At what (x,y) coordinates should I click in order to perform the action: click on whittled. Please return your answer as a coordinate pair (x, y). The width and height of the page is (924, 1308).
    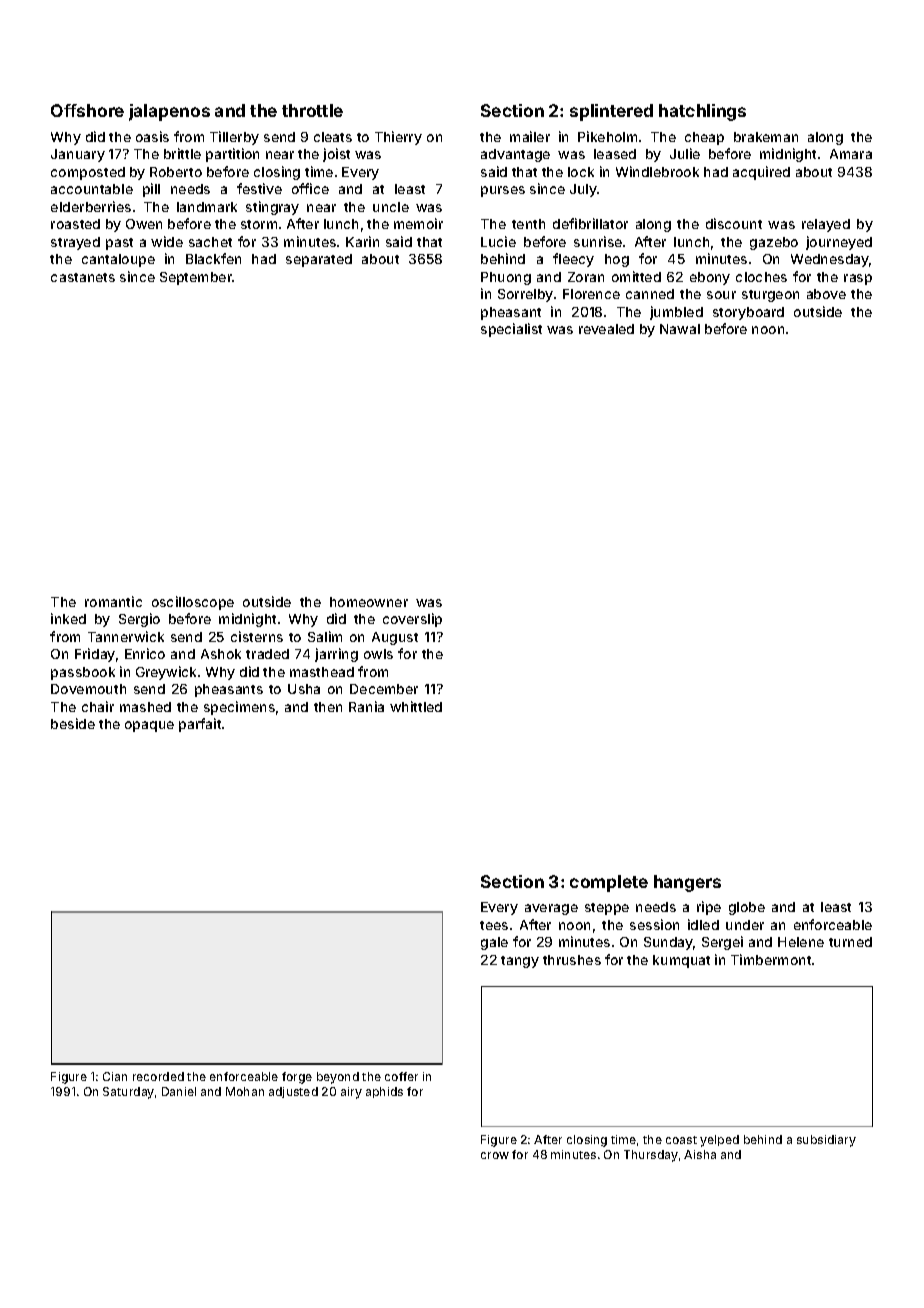
    Looking at the image, I should click on (416, 706).
